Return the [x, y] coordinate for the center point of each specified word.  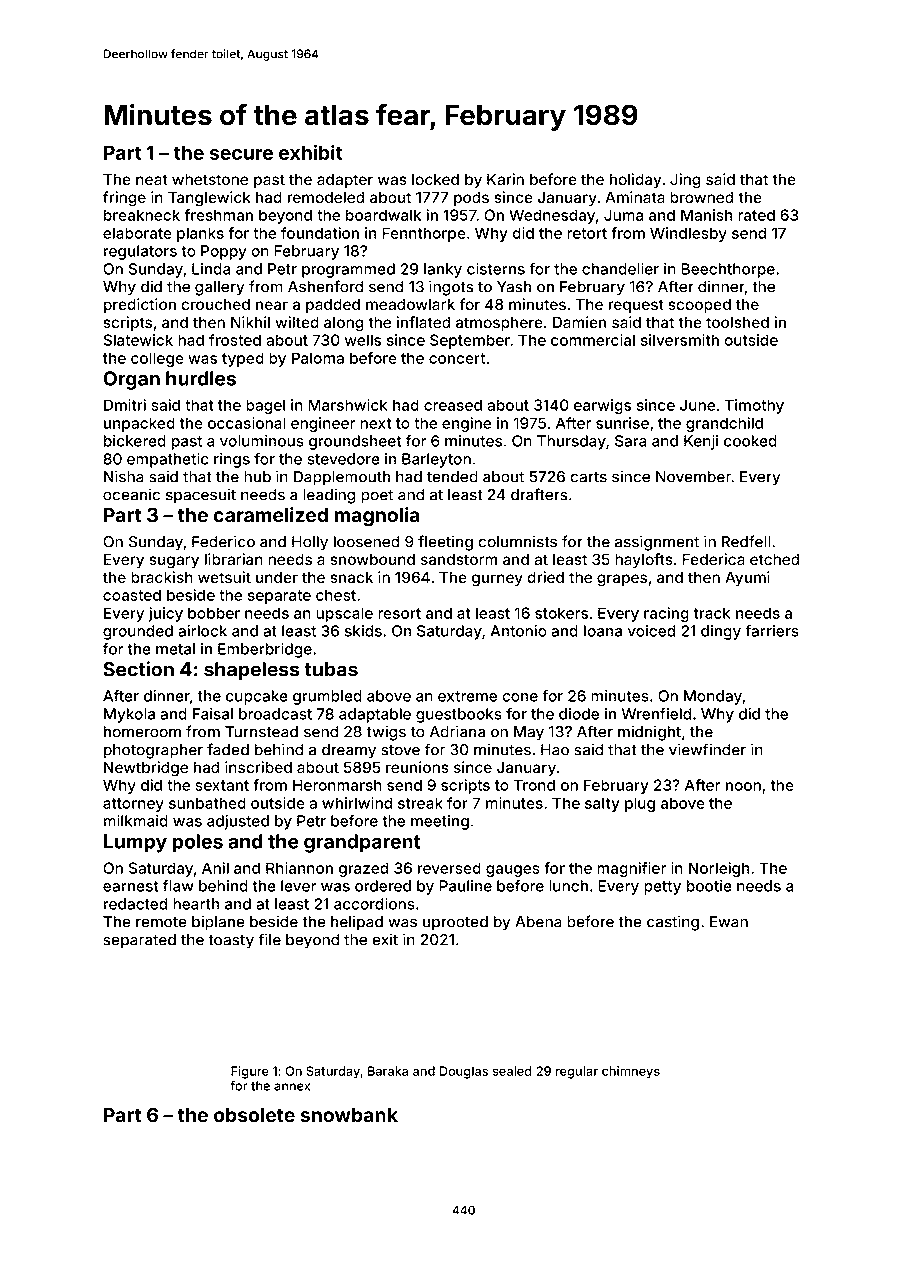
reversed [449, 868]
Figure [250, 1072]
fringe [124, 199]
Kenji [701, 442]
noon [743, 786]
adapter [345, 181]
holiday [635, 180]
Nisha [124, 476]
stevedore [343, 459]
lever [298, 886]
